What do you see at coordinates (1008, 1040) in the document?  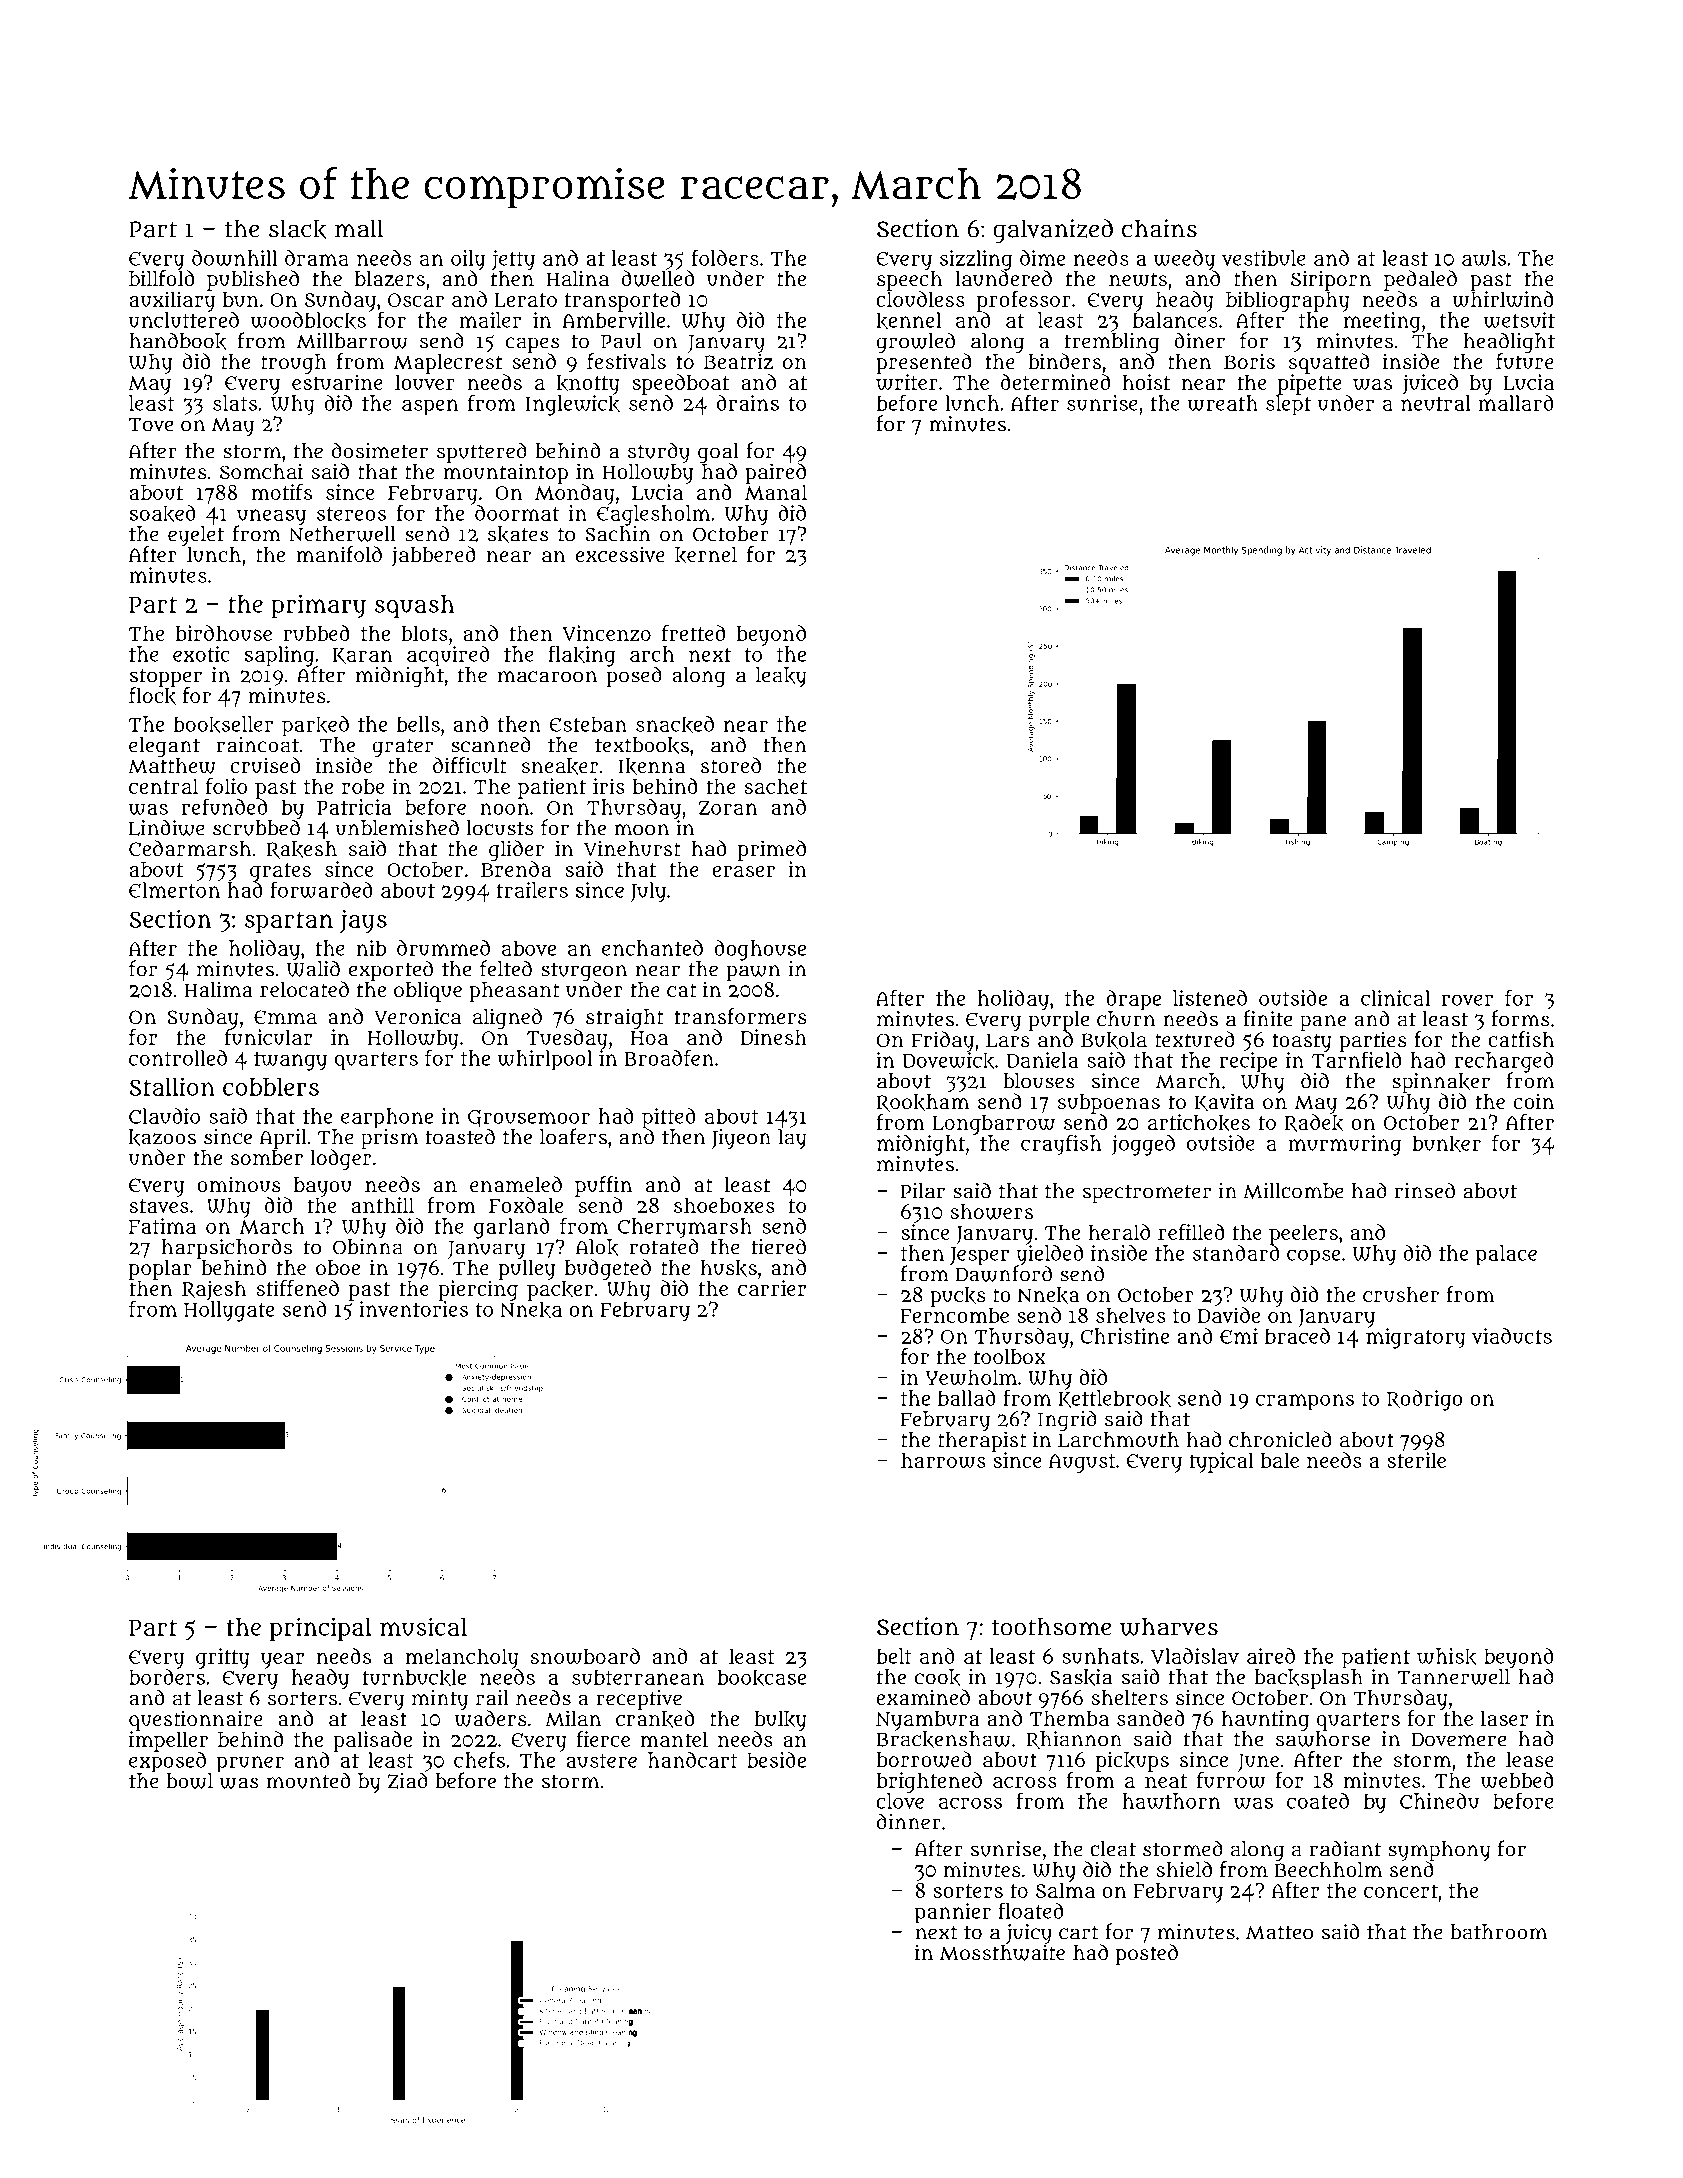 I see `Lars` at bounding box center [1008, 1040].
